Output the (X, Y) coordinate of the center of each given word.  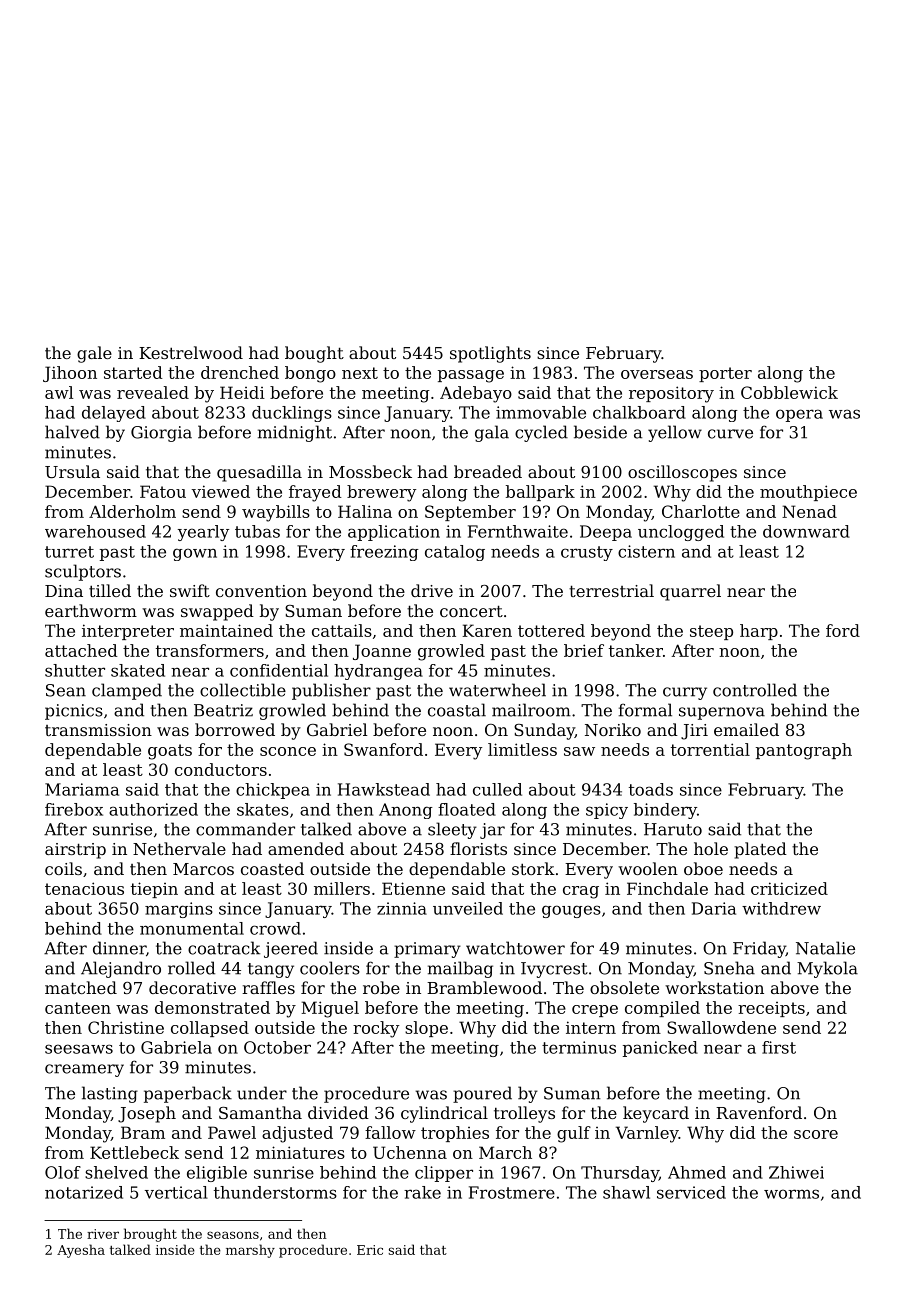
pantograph (804, 751)
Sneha (729, 968)
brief (584, 650)
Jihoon (70, 374)
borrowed (235, 729)
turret (69, 552)
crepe (595, 1011)
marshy (250, 1251)
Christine (126, 1027)
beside (600, 432)
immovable (541, 412)
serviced (691, 1192)
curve (730, 434)
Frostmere (512, 1192)
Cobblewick (789, 392)
